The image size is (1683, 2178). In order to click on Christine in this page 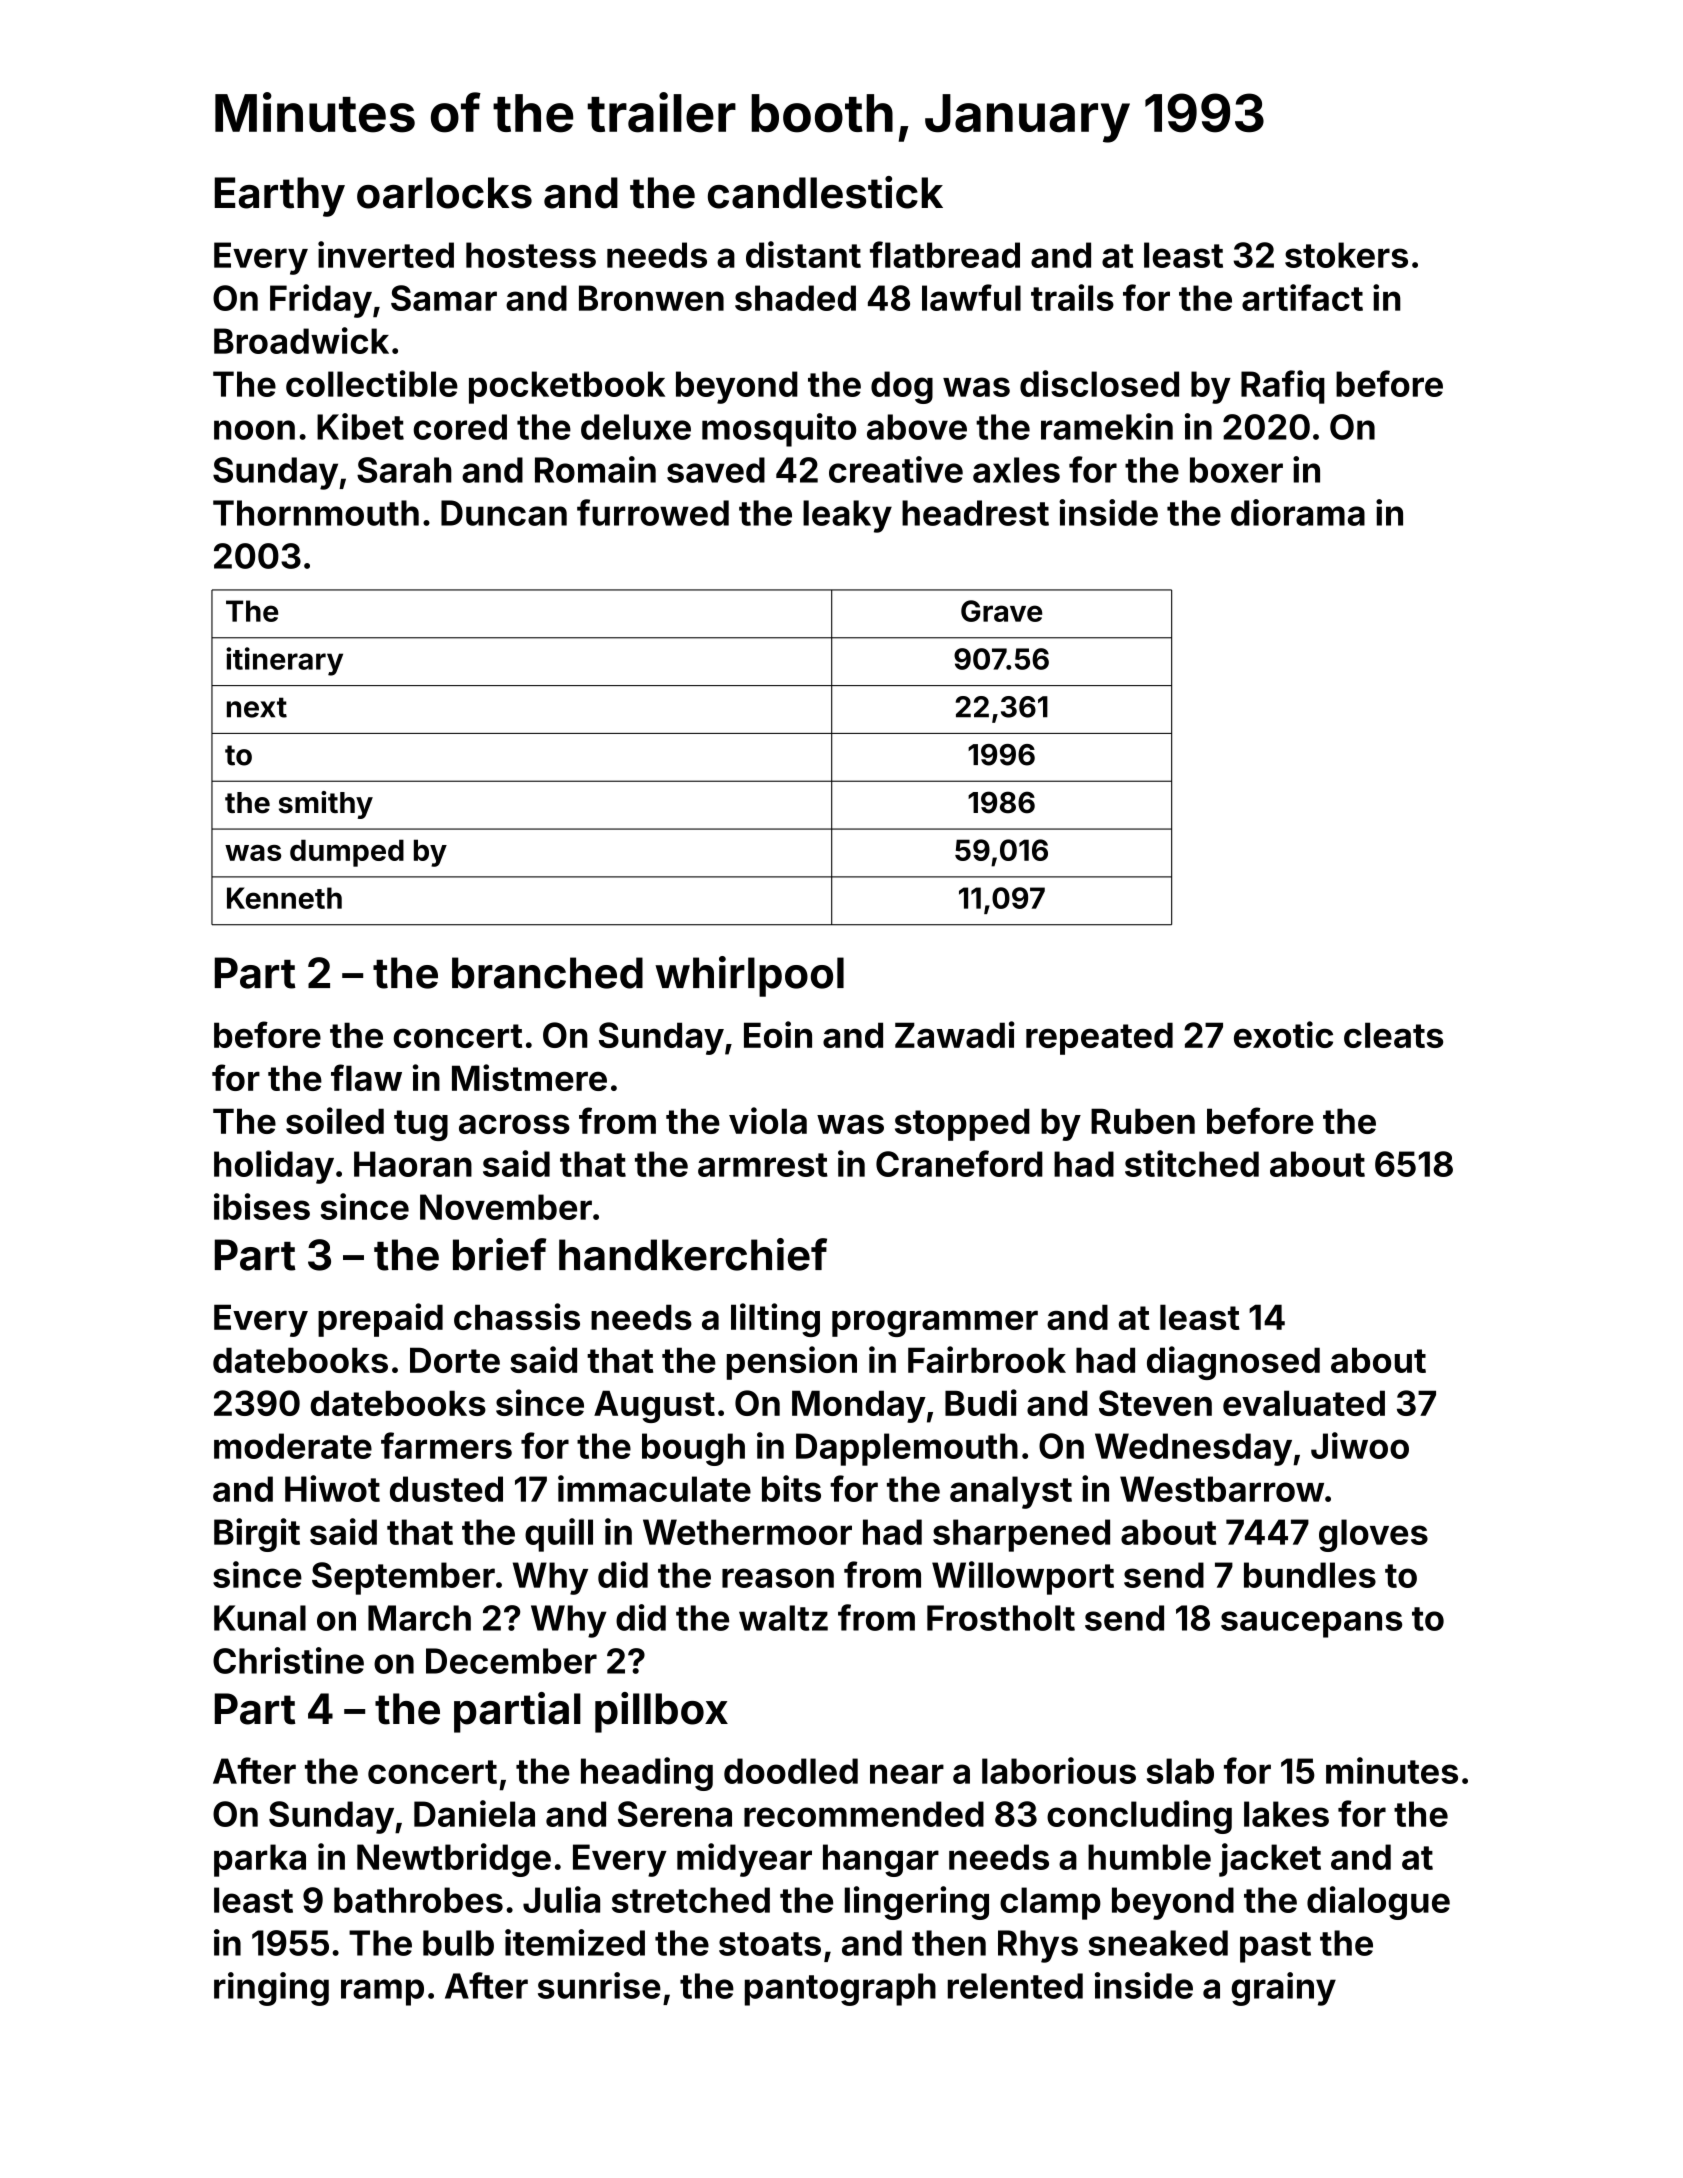, I will do `click(288, 1660)`.
